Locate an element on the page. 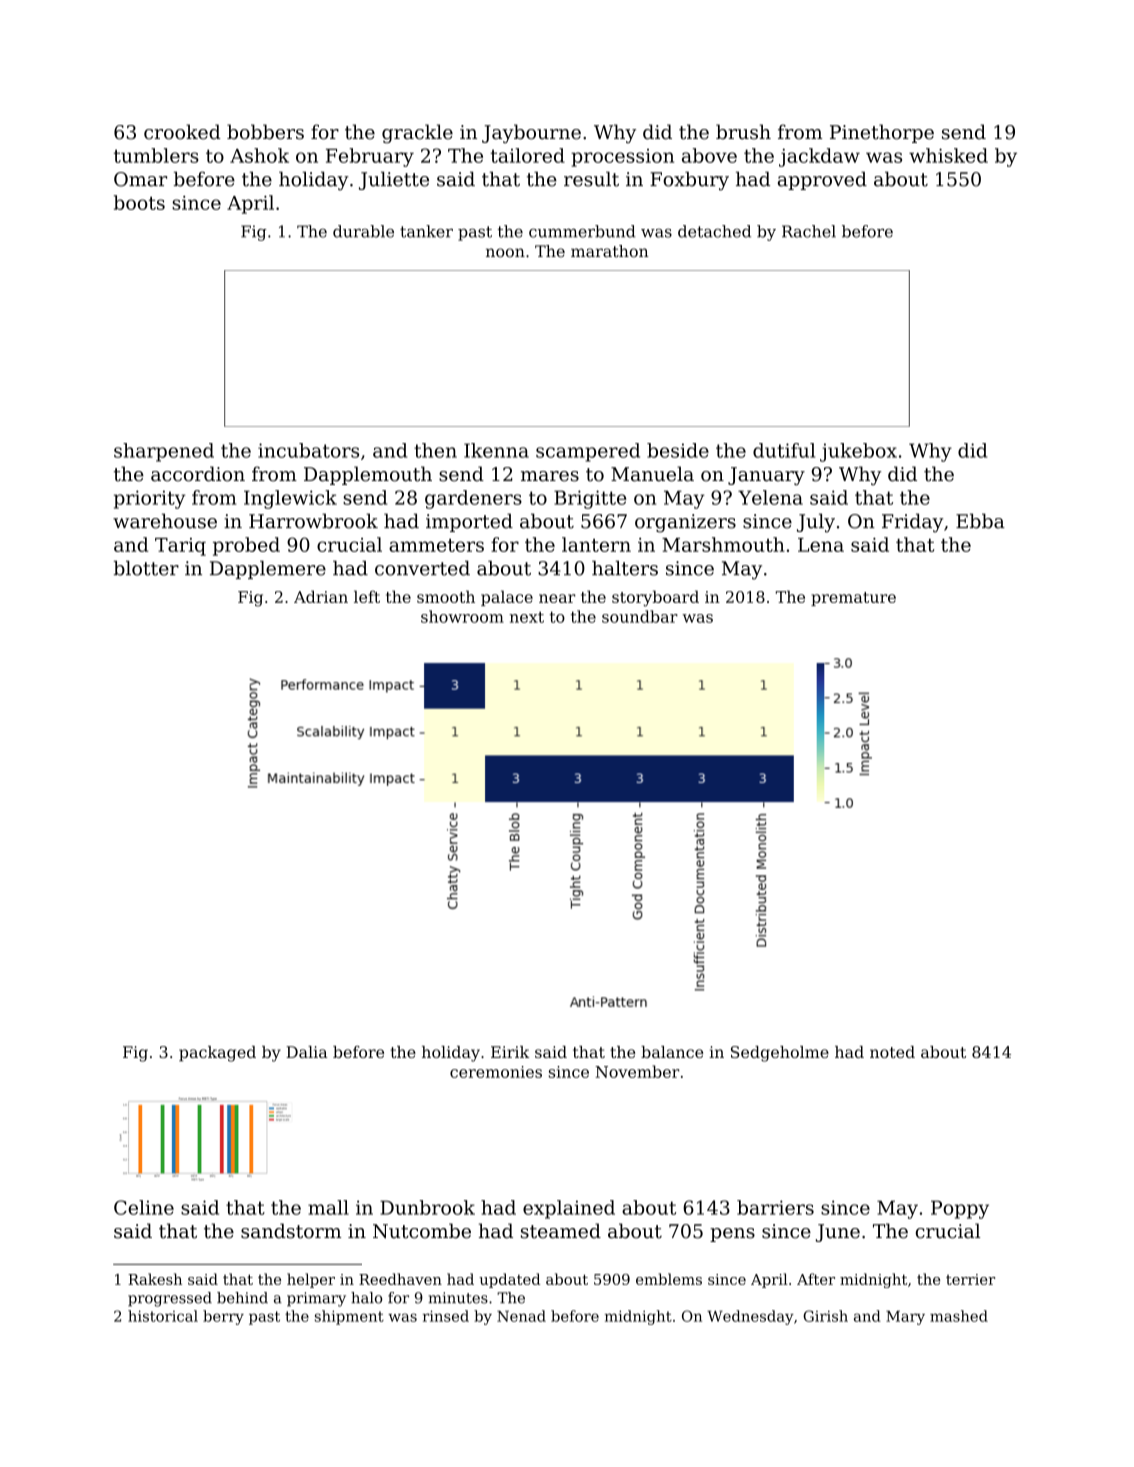 The width and height of the page is (1134, 1467). durable is located at coordinates (363, 231).
